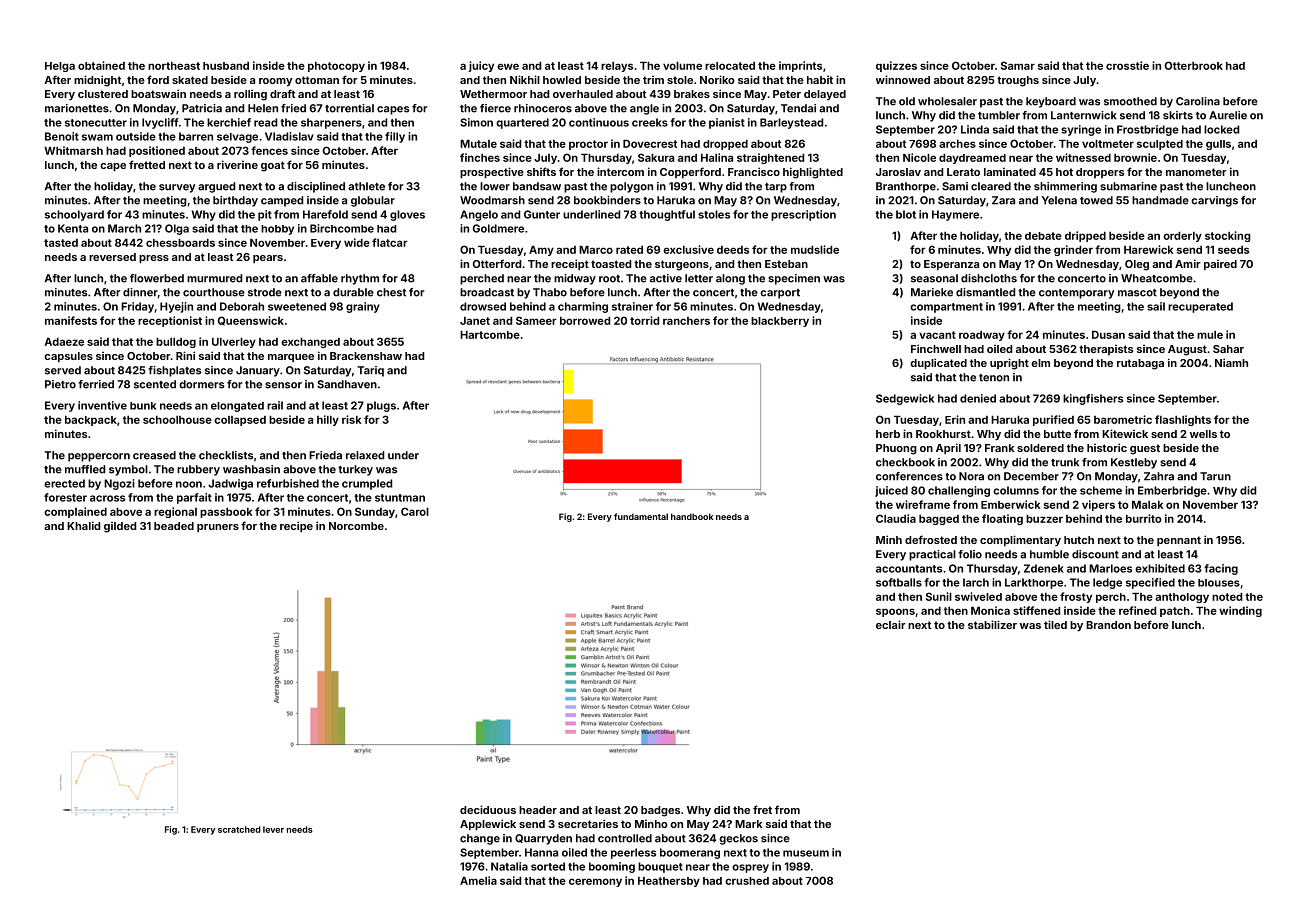  What do you see at coordinates (686, 321) in the image?
I see `ranchers` at bounding box center [686, 321].
